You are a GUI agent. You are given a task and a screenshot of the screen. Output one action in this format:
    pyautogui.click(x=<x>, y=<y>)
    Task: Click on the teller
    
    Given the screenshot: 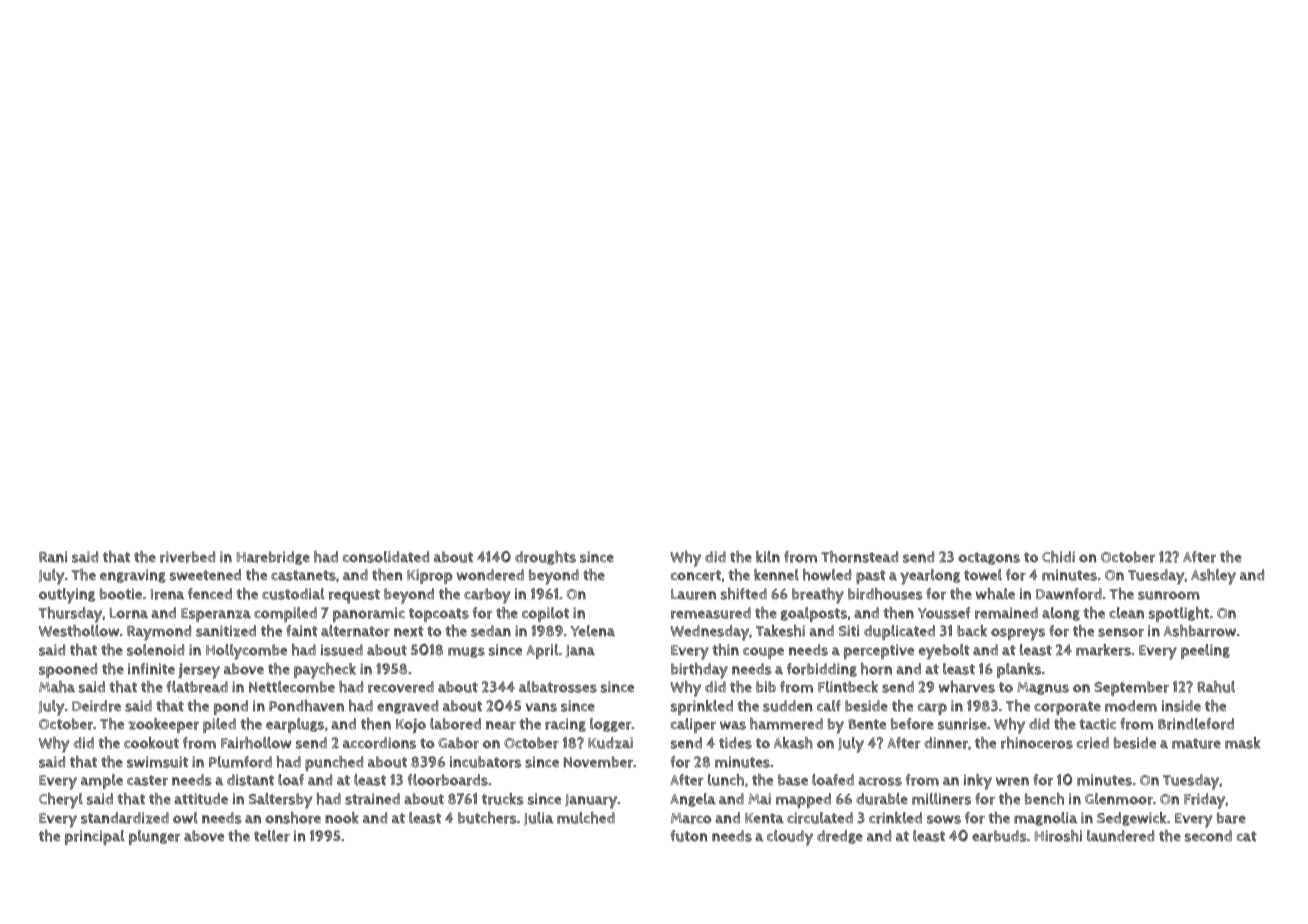 What is the action you would take?
    pyautogui.click(x=272, y=836)
